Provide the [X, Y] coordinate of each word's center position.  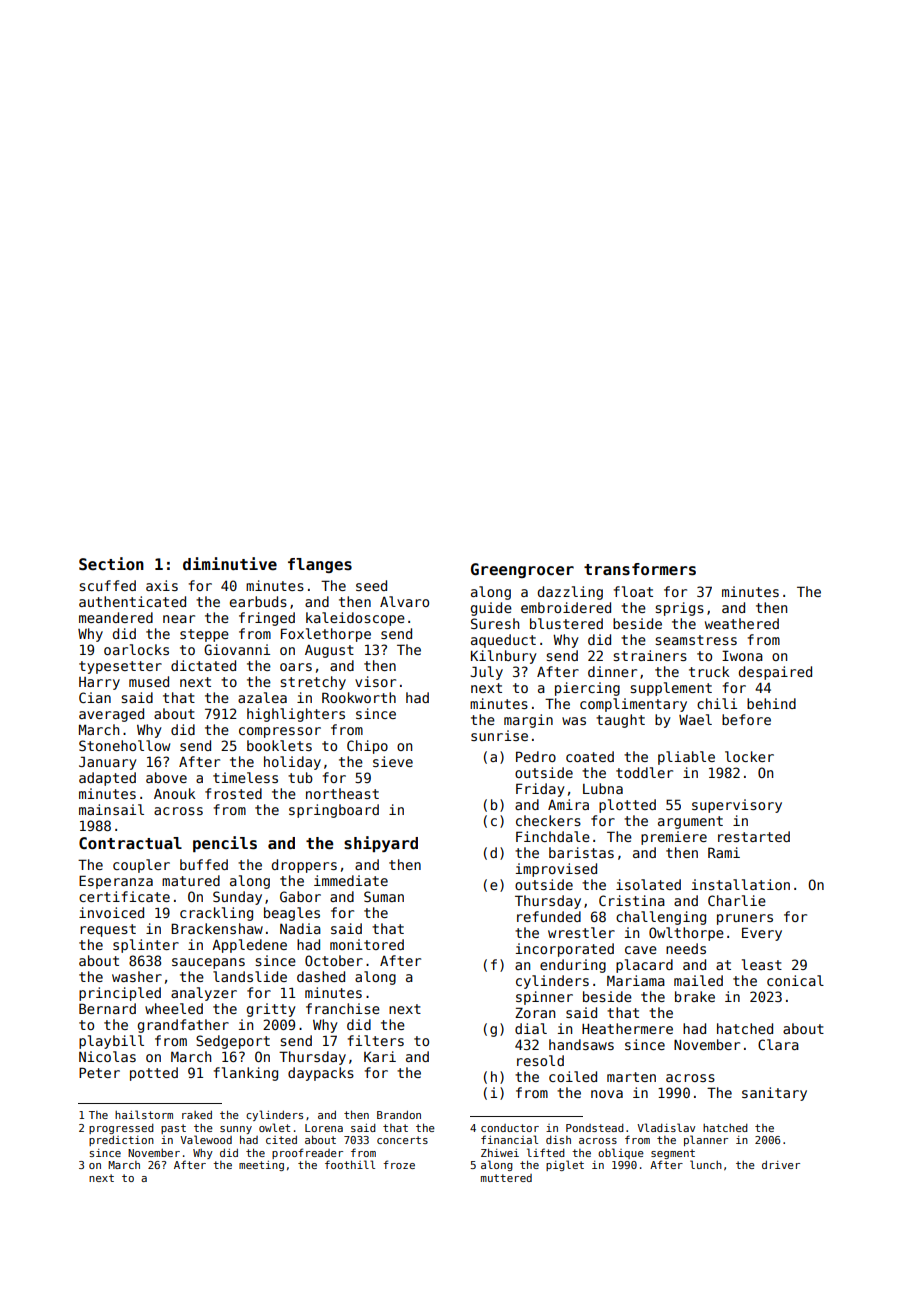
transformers [640, 569]
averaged [111, 715]
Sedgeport [233, 1042]
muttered [506, 1178]
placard [644, 966]
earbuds [258, 601]
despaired [775, 673]
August [329, 651]
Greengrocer [522, 570]
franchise [343, 1008]
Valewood [206, 1139]
